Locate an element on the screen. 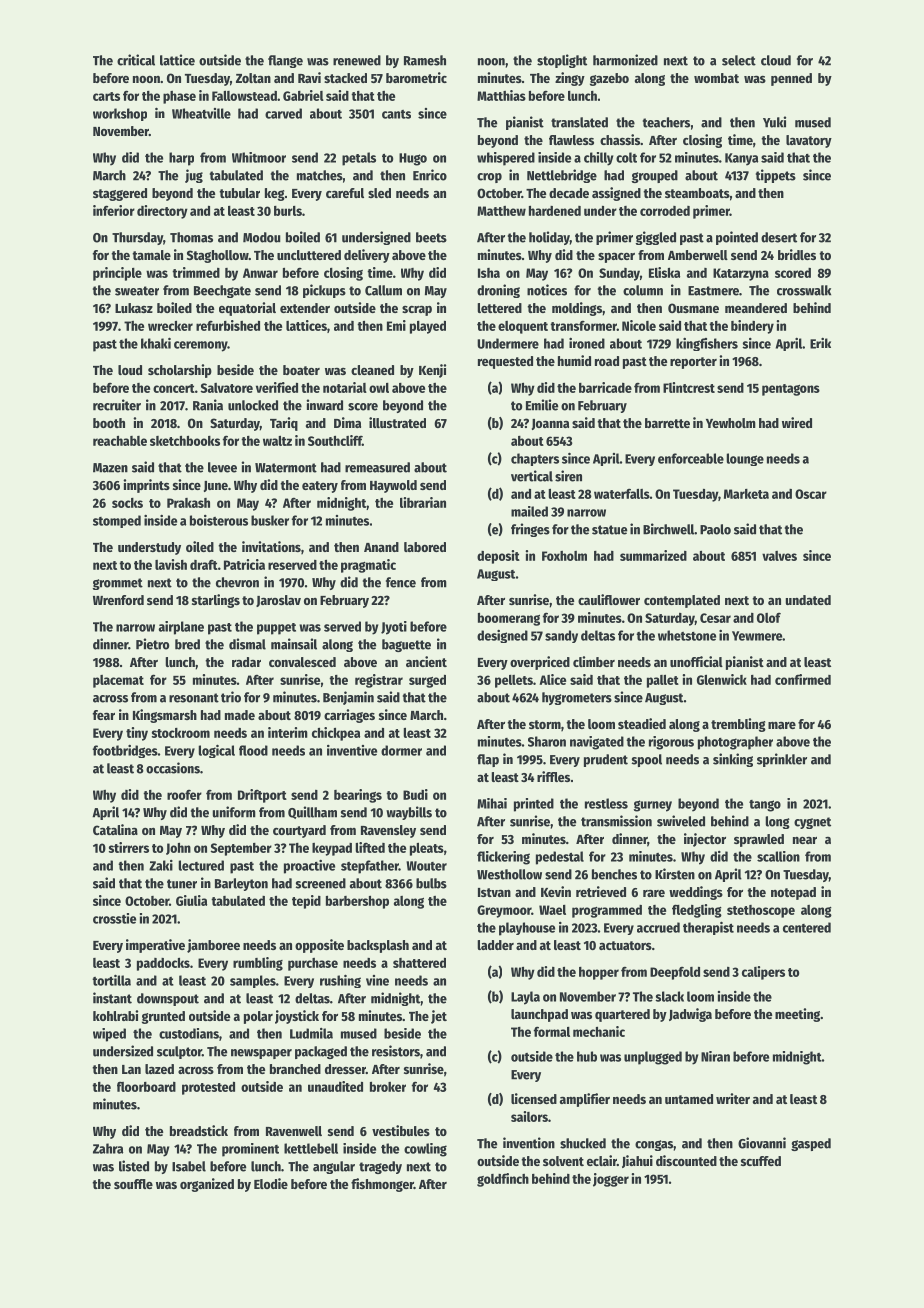  Yuki is located at coordinates (774, 122).
